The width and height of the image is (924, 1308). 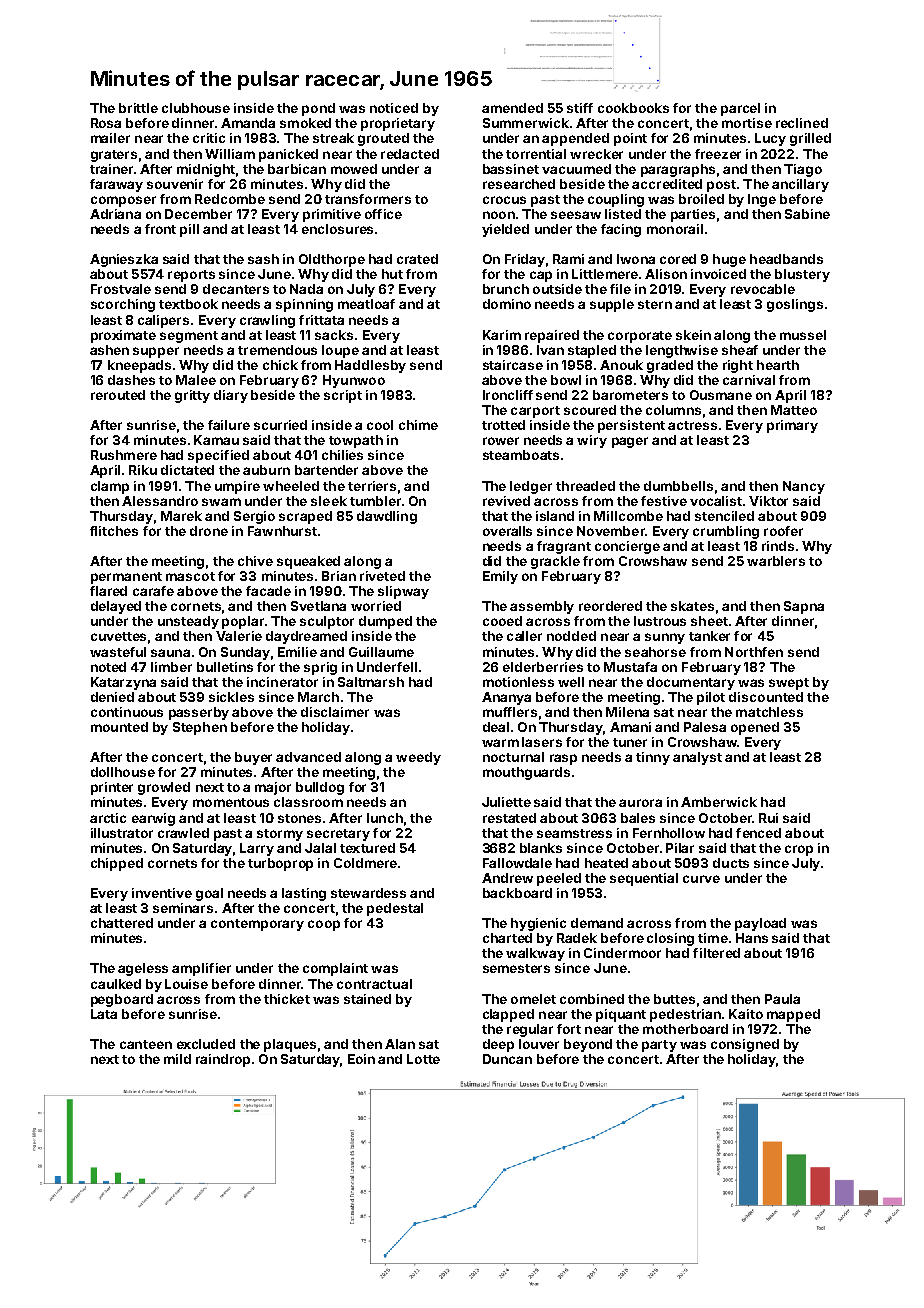 I want to click on freezer, so click(x=718, y=154).
